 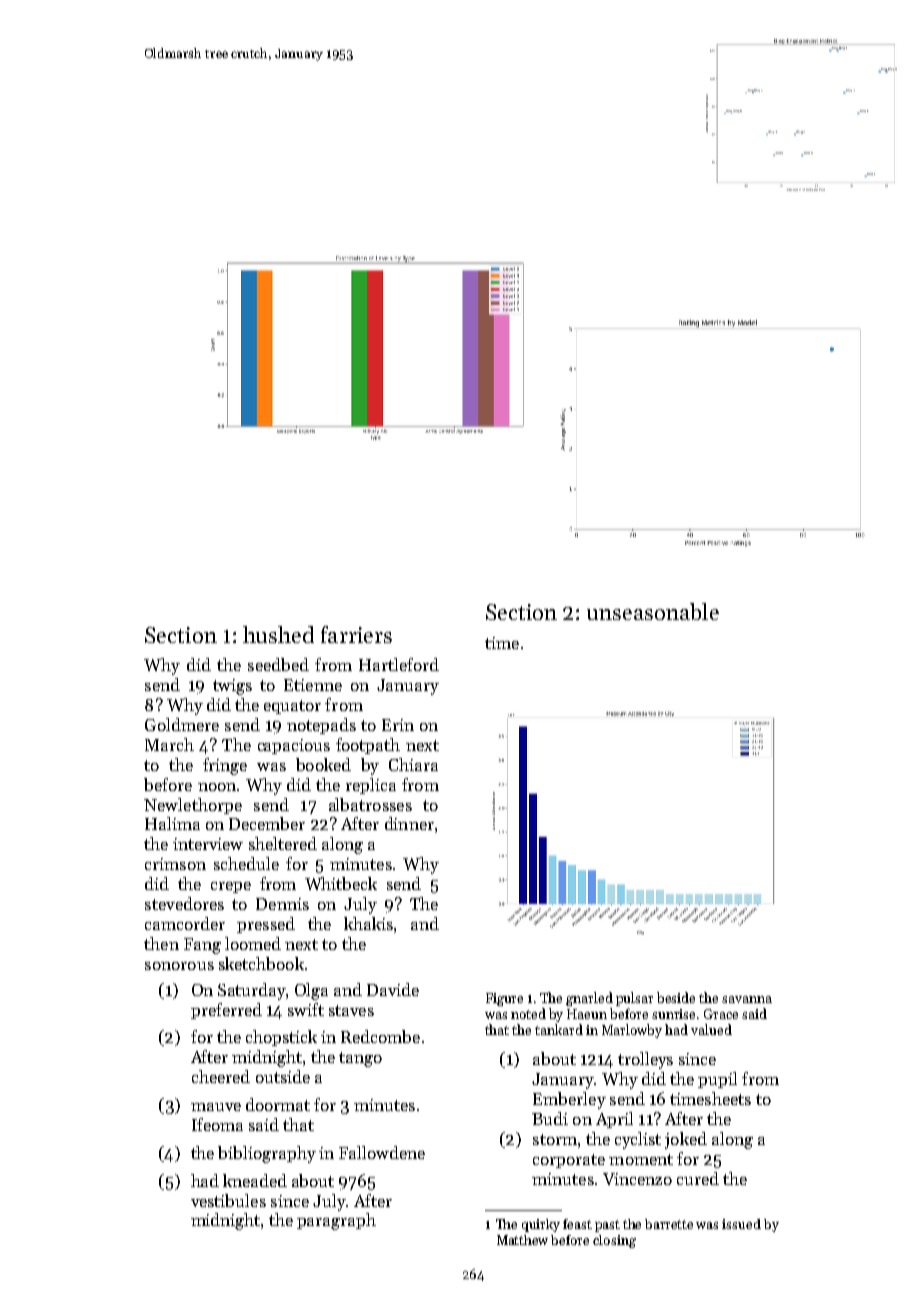 What do you see at coordinates (228, 1200) in the screenshot?
I see `vestibules` at bounding box center [228, 1200].
